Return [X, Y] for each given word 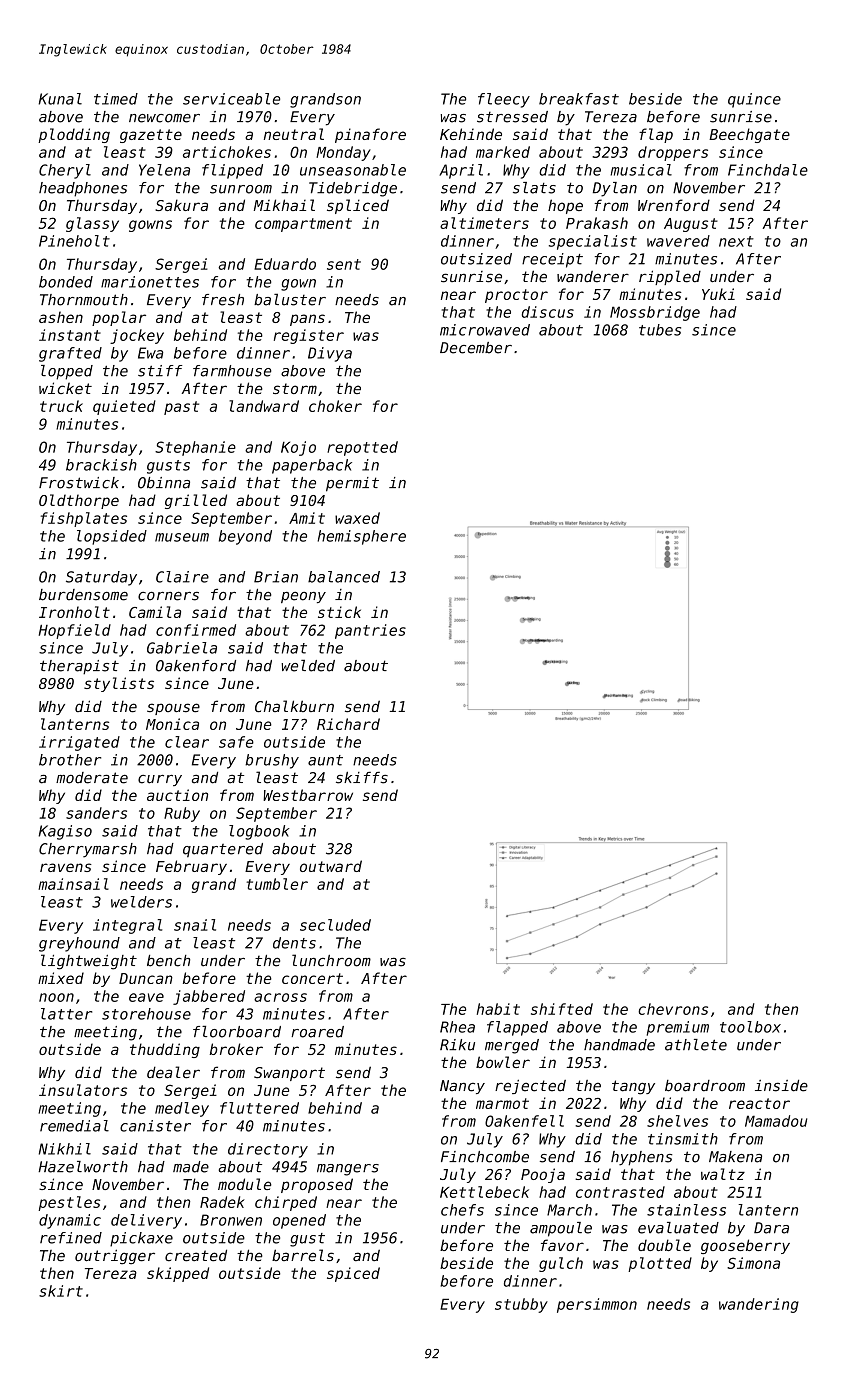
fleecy [504, 100]
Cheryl [65, 171]
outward [331, 866]
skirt [61, 1291]
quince [754, 100]
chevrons [673, 1009]
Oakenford [196, 666]
